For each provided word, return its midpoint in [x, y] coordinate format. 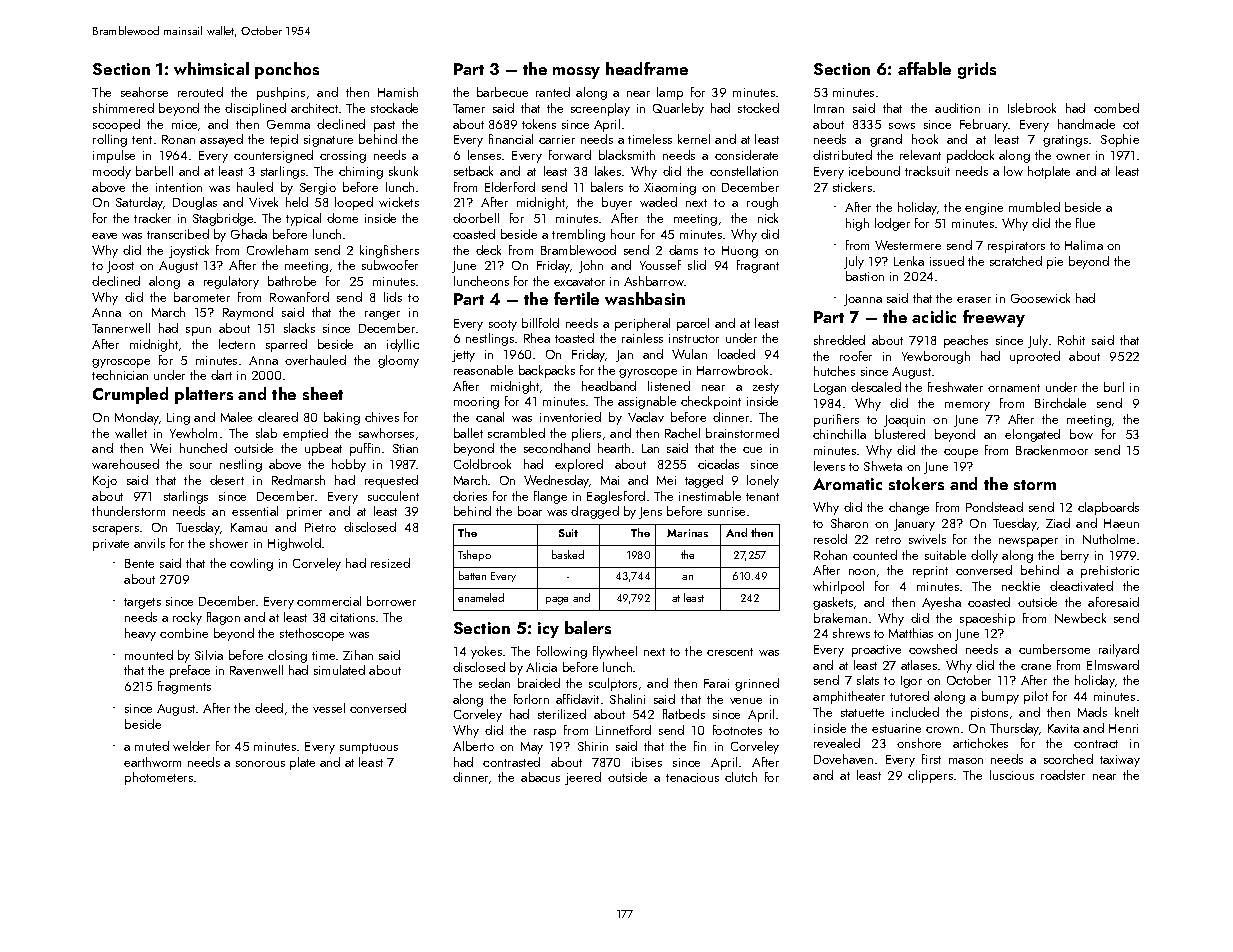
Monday [137, 418]
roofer [856, 356]
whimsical [211, 68]
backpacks [547, 371]
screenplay [600, 109]
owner [1073, 157]
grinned [757, 684]
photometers [159, 778]
